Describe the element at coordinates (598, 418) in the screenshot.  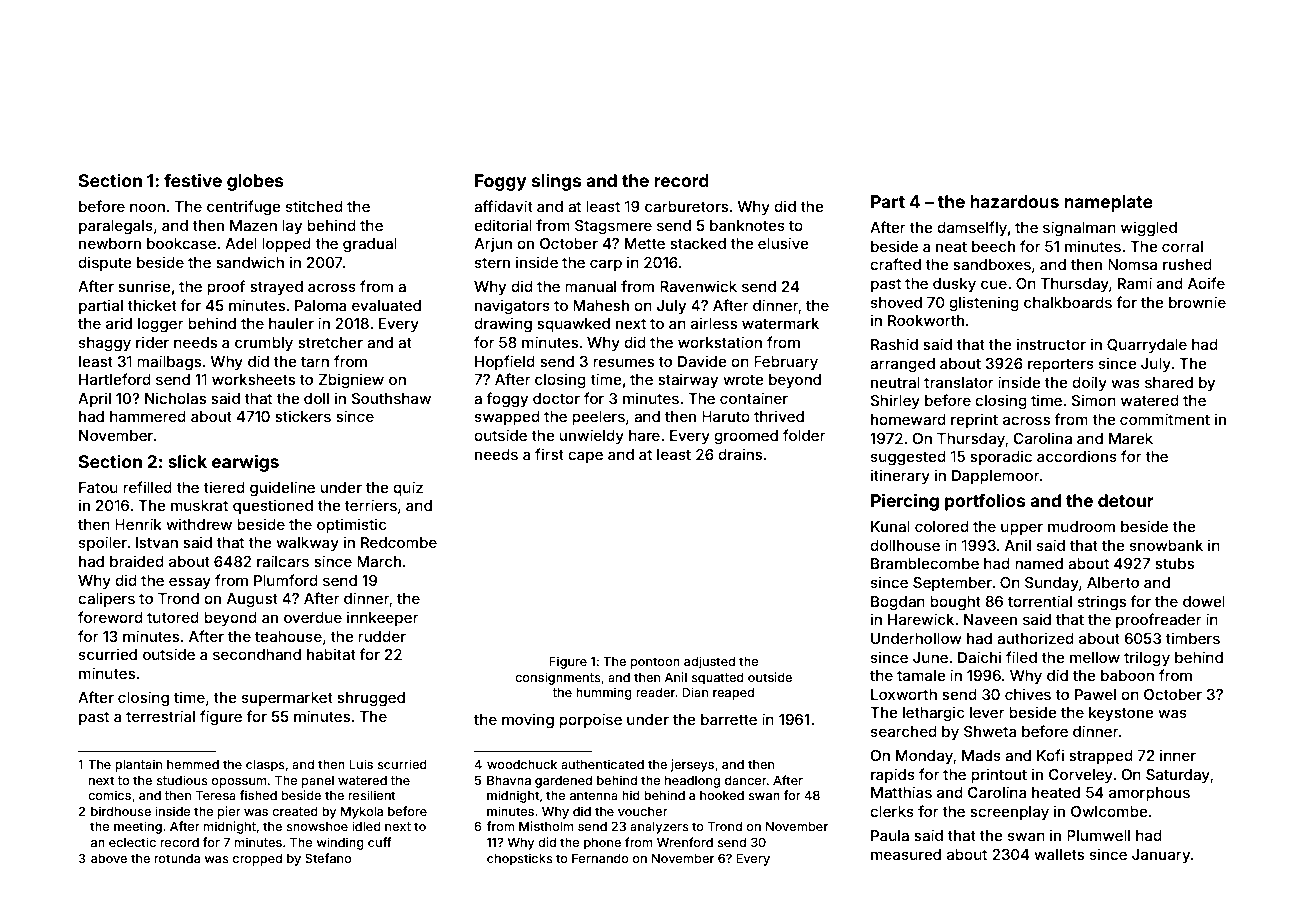
I see `peelers` at that location.
